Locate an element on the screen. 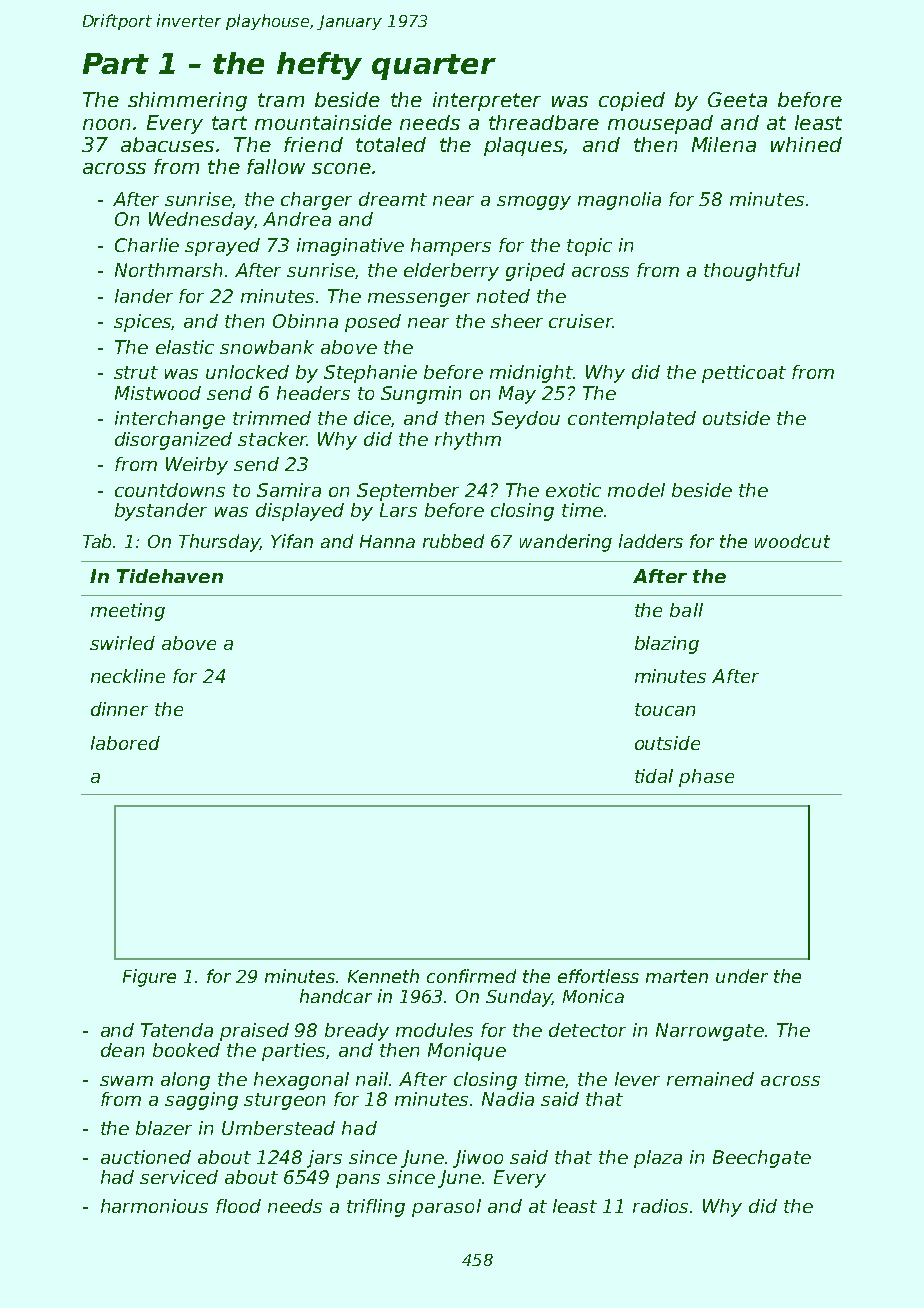 The height and width of the screenshot is (1308, 924). woodcut is located at coordinates (792, 541).
